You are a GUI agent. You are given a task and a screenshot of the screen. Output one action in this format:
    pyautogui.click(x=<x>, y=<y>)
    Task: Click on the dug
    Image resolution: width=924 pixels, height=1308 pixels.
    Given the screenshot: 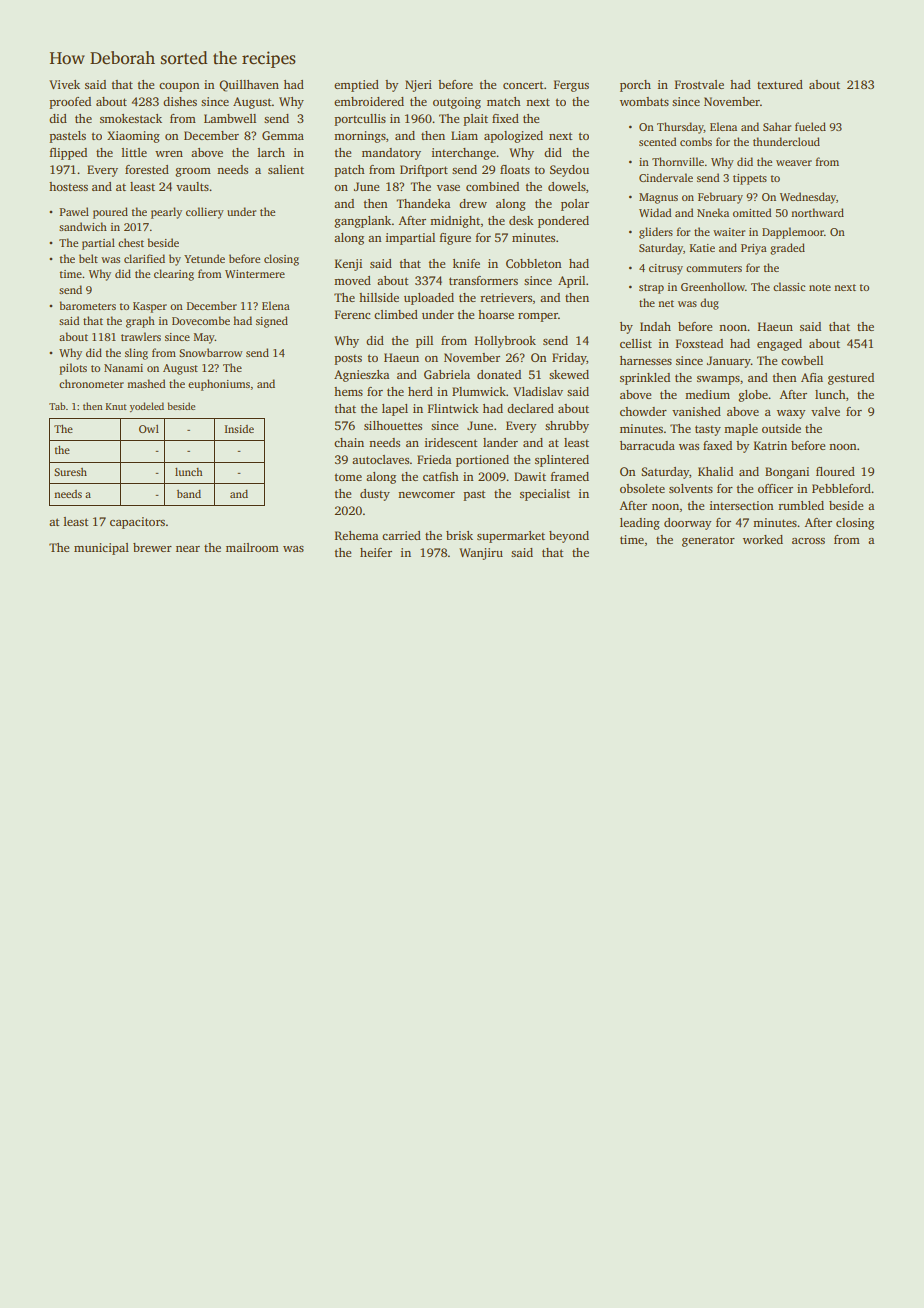 What is the action you would take?
    pyautogui.click(x=709, y=304)
